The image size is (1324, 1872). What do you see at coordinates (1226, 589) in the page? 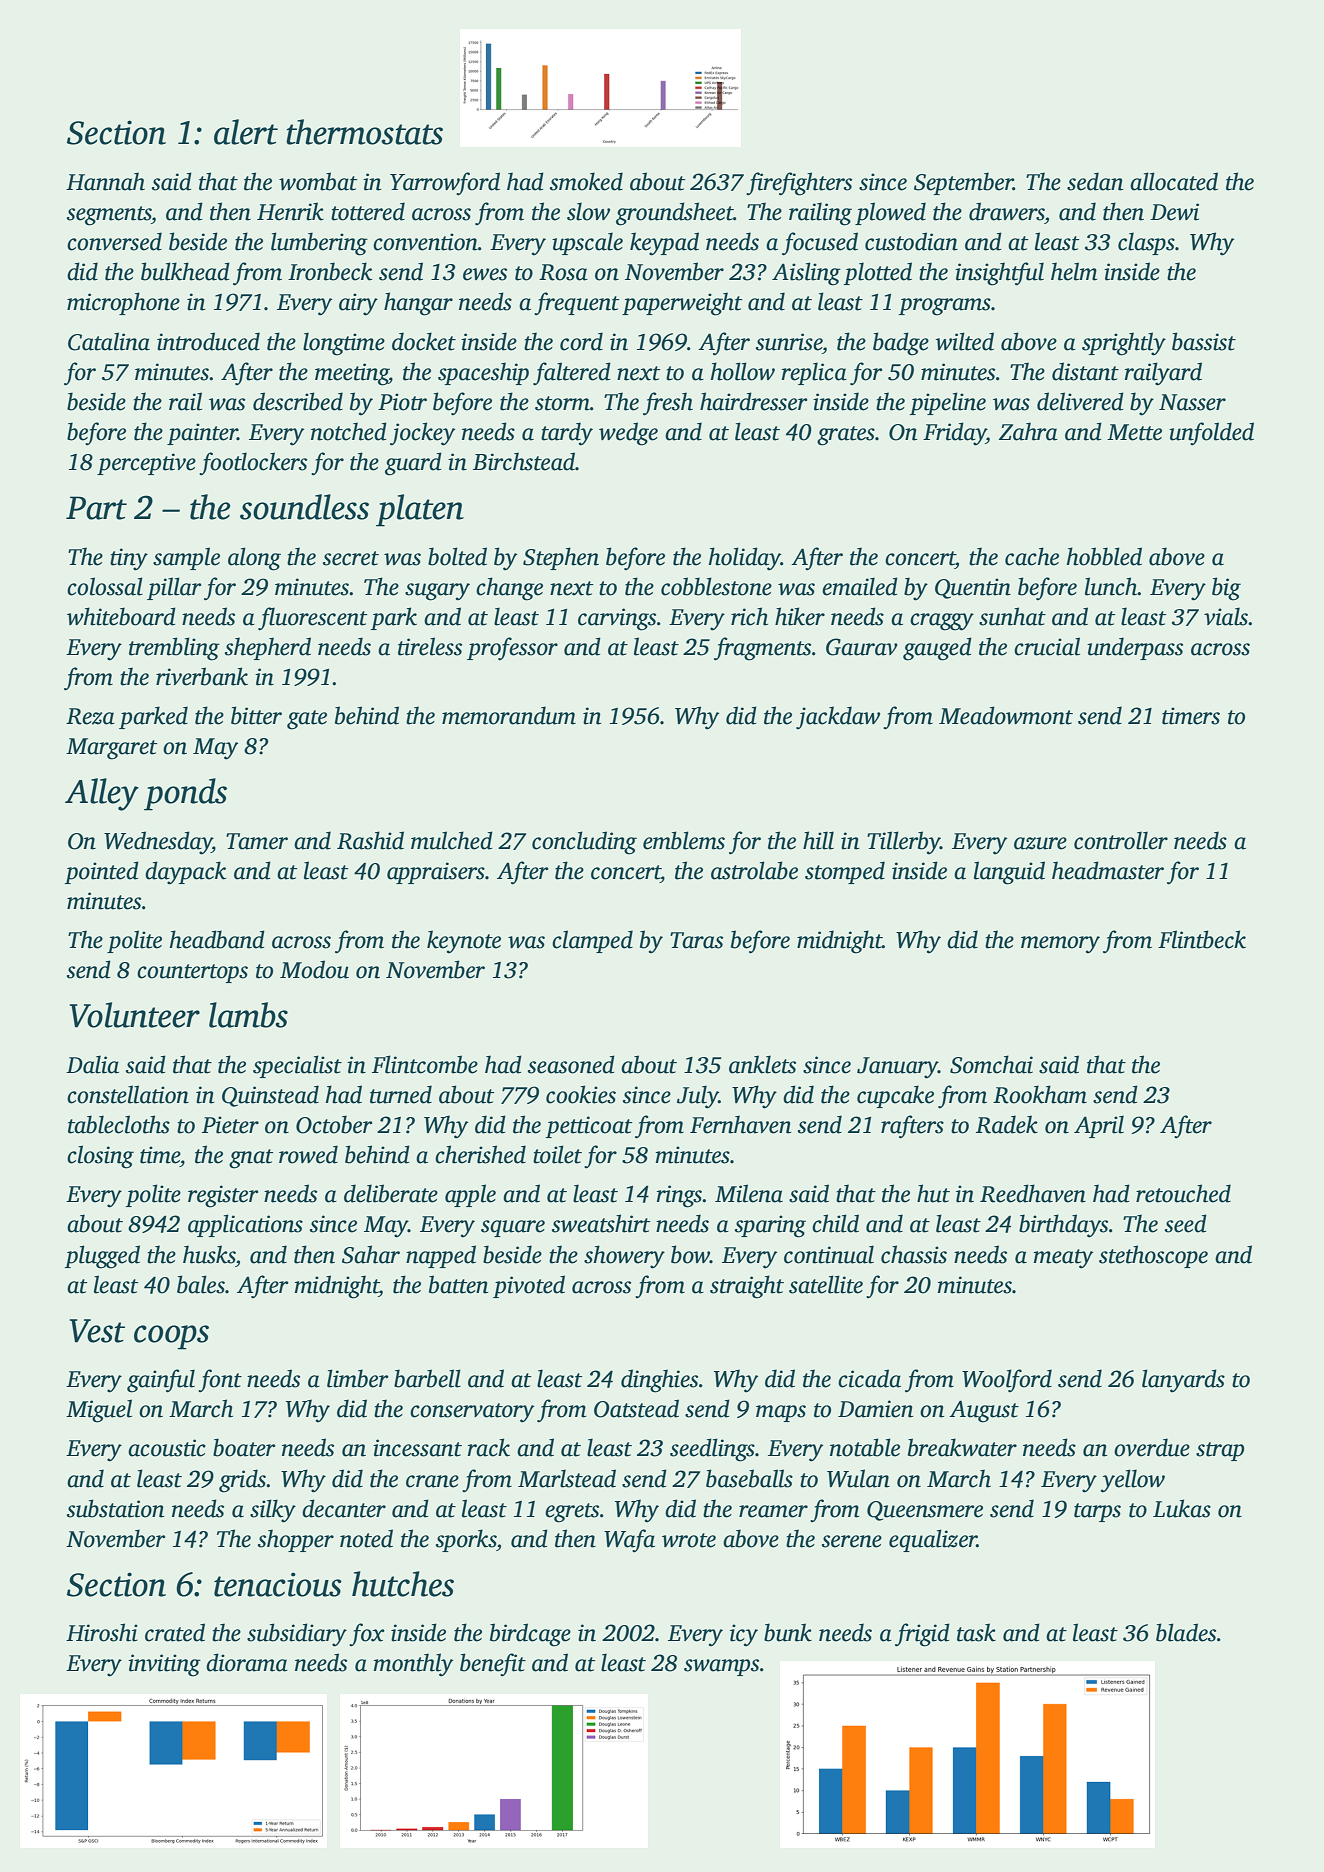
I see `big` at bounding box center [1226, 589].
